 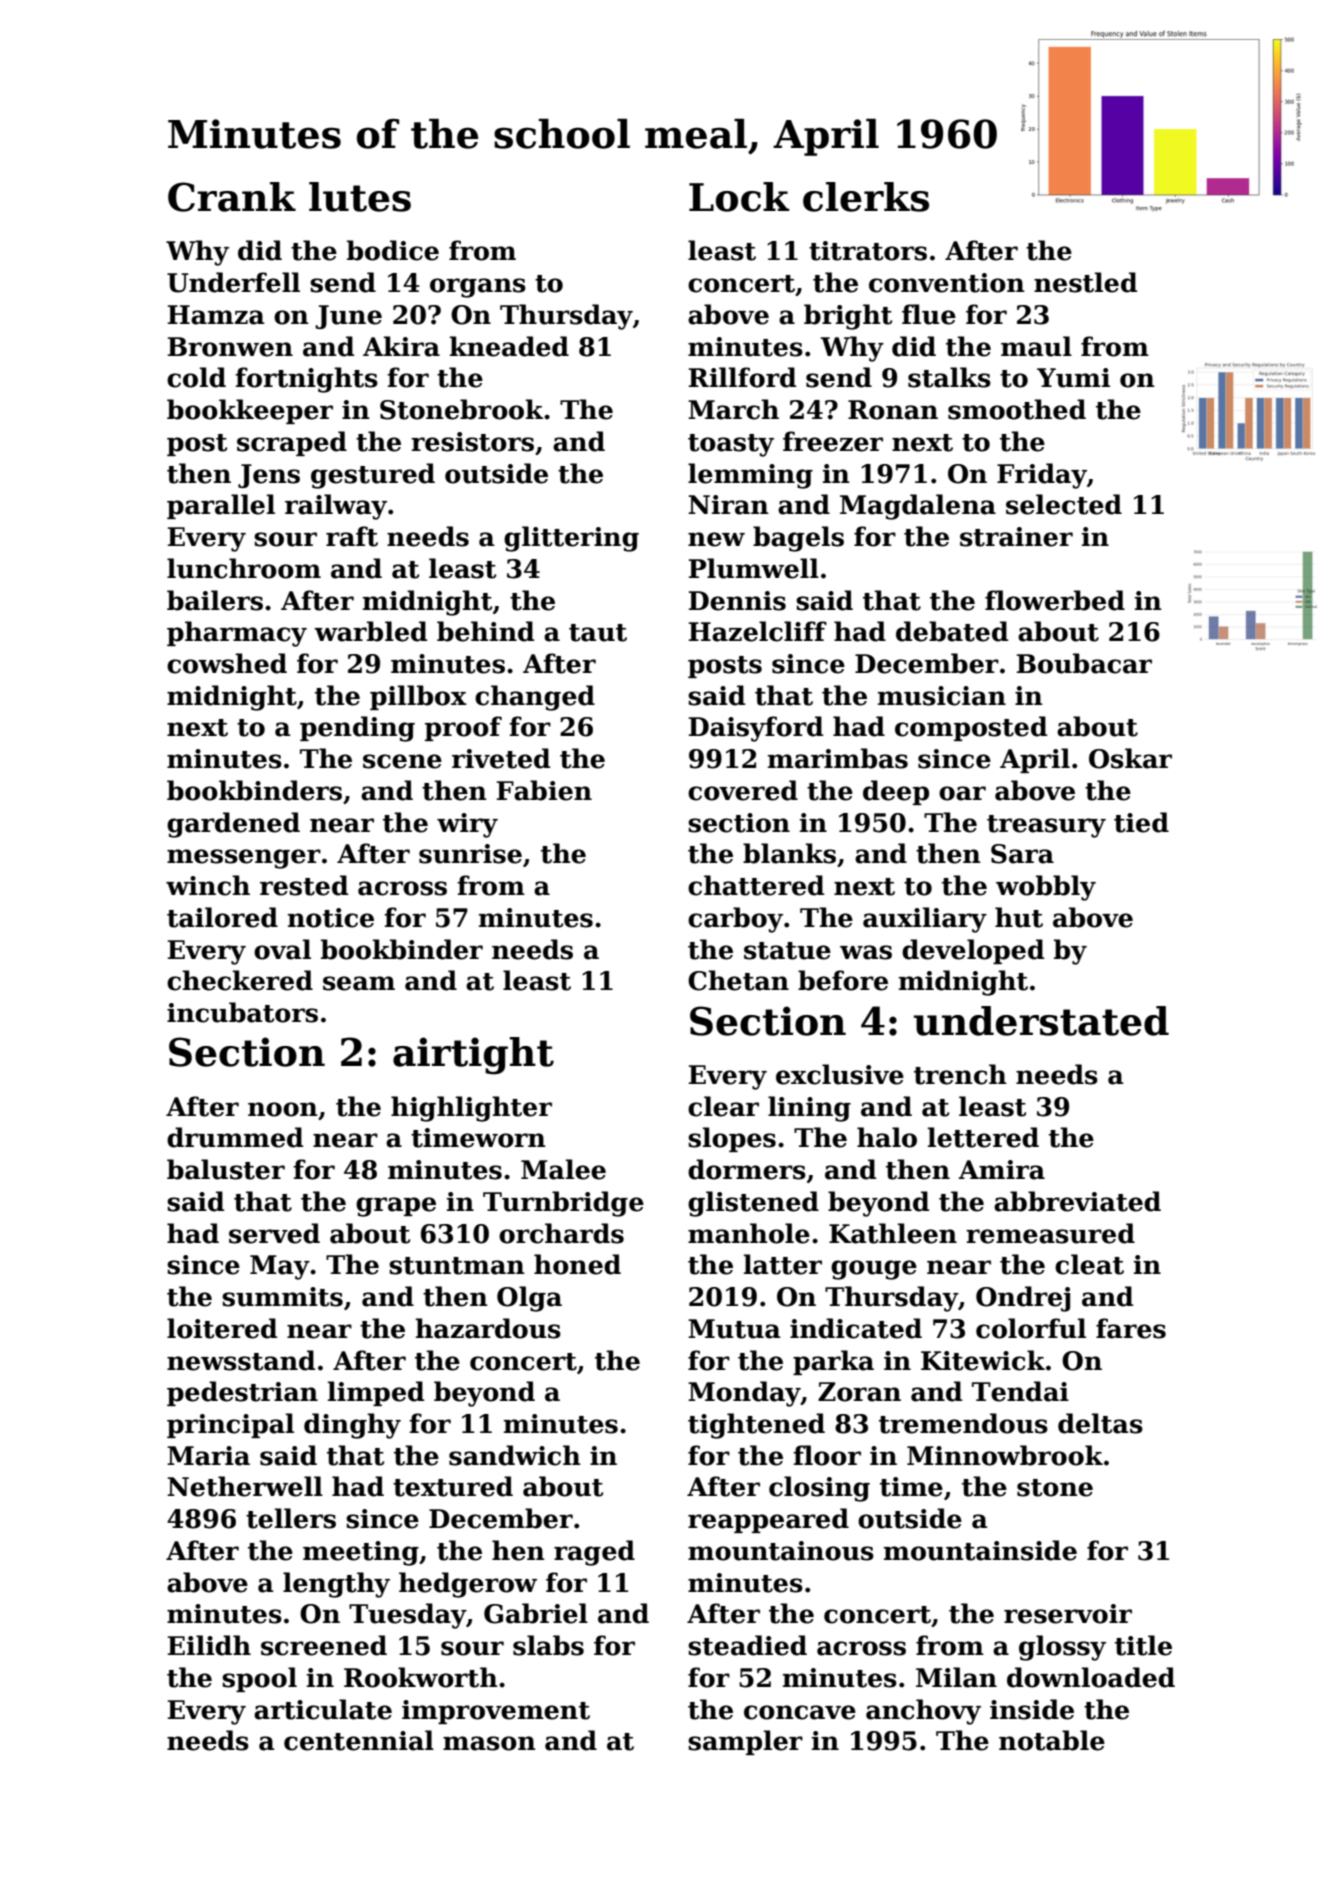 What do you see at coordinates (1084, 663) in the document?
I see `Boubacar` at bounding box center [1084, 663].
